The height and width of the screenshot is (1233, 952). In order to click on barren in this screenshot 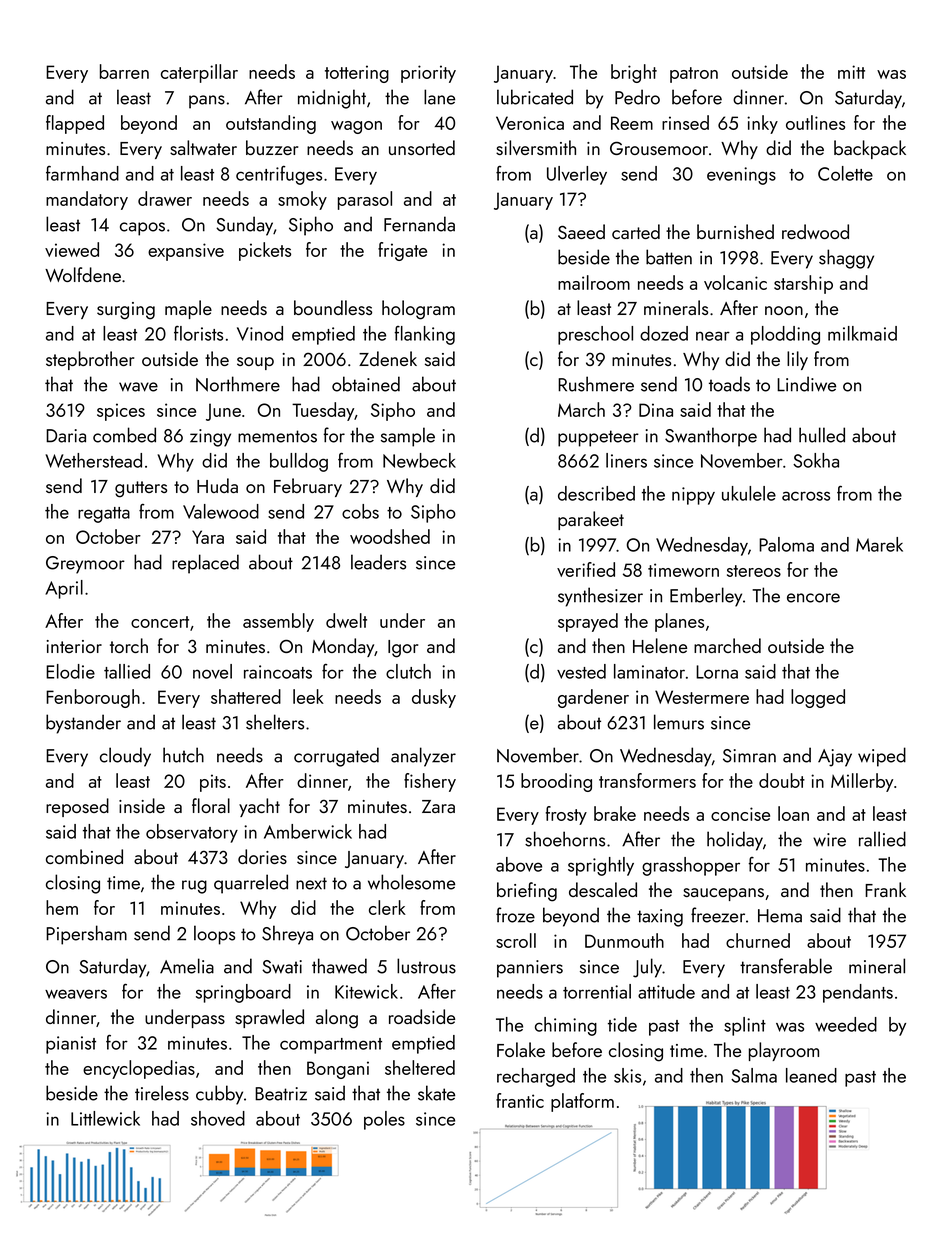, I will do `click(124, 71)`.
